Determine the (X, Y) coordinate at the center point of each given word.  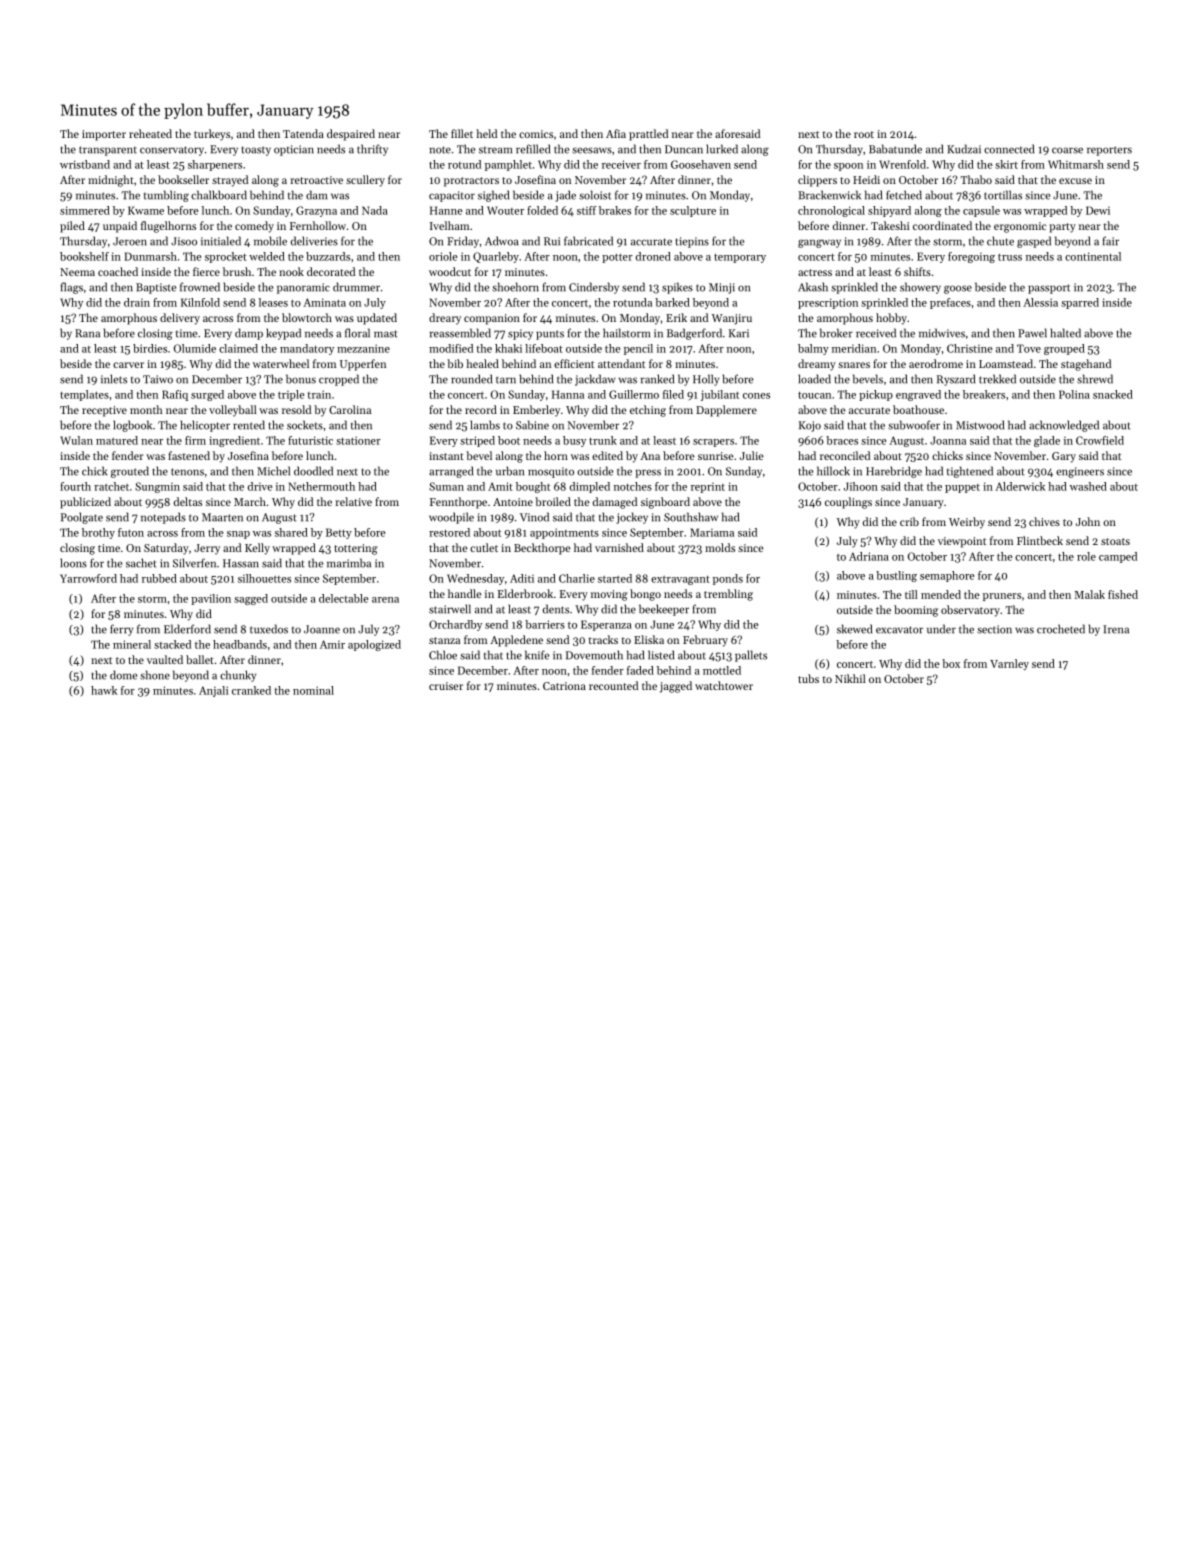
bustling (896, 576)
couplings (848, 503)
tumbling (166, 196)
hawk (104, 690)
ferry (121, 630)
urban (510, 471)
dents (556, 609)
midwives (942, 333)
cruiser (446, 686)
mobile (270, 241)
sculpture (693, 211)
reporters (1109, 151)
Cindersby (594, 288)
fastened (189, 455)
